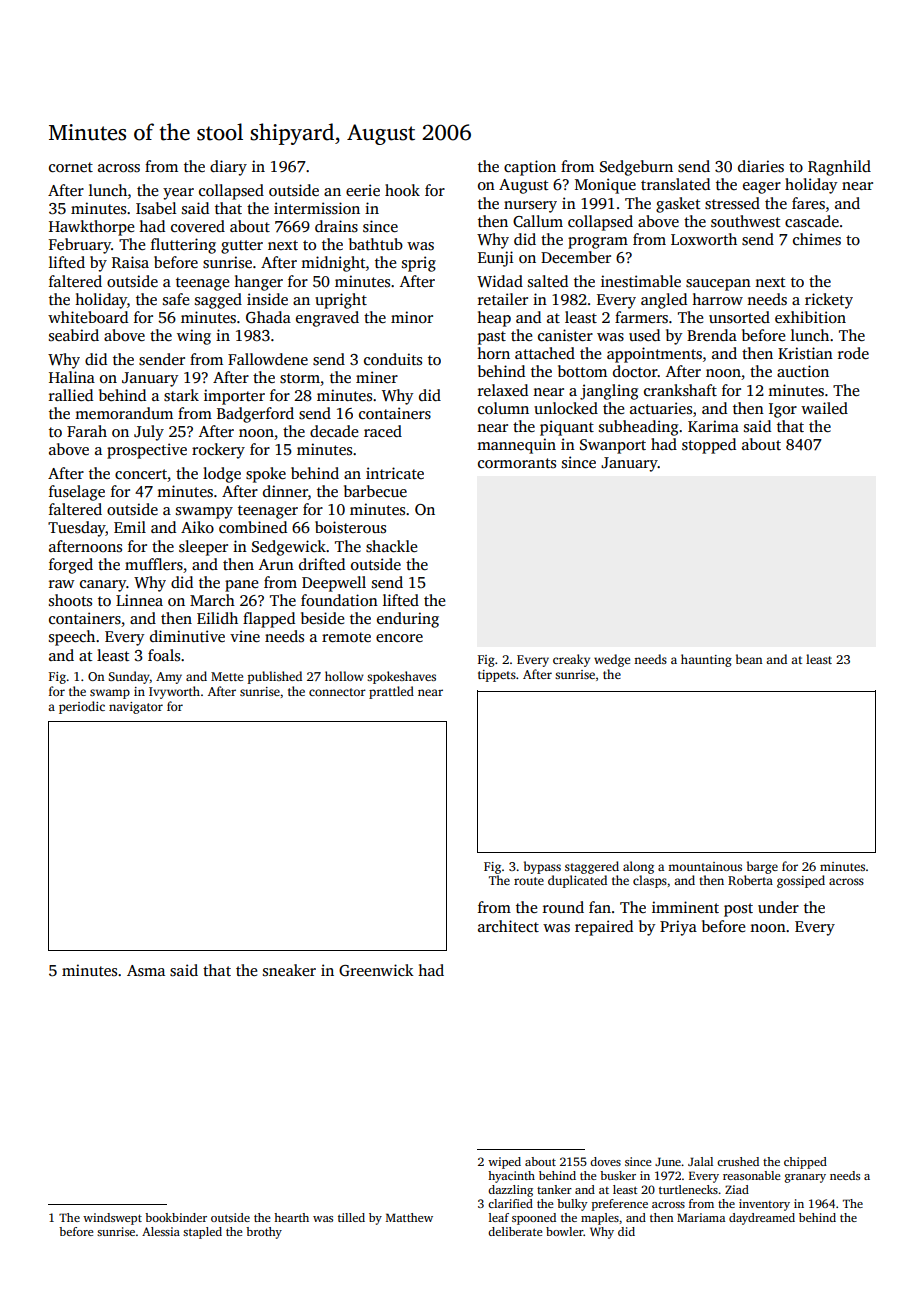  I want to click on stapled, so click(202, 1233).
